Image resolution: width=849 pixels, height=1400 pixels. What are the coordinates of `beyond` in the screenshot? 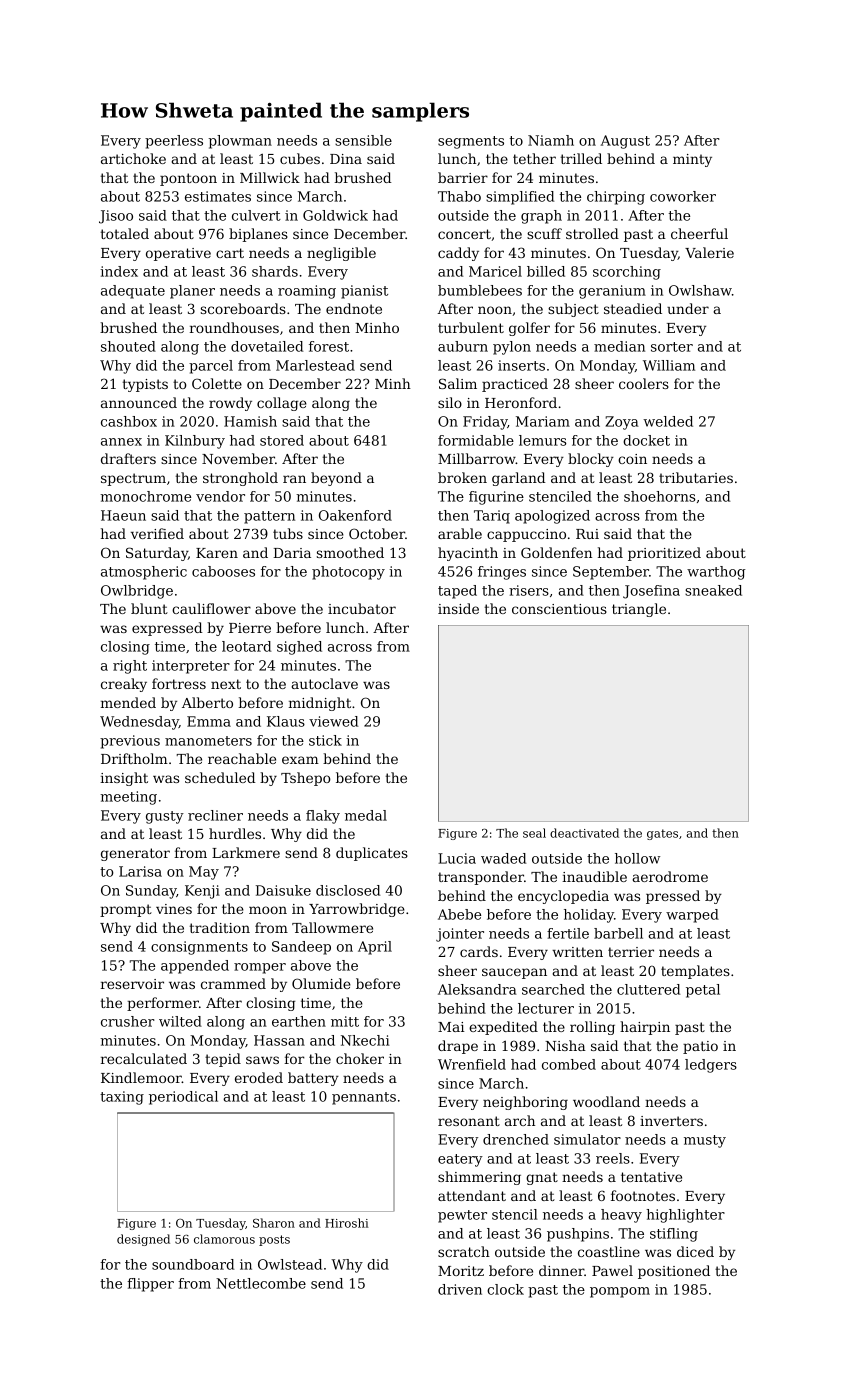 It's located at (336, 479).
